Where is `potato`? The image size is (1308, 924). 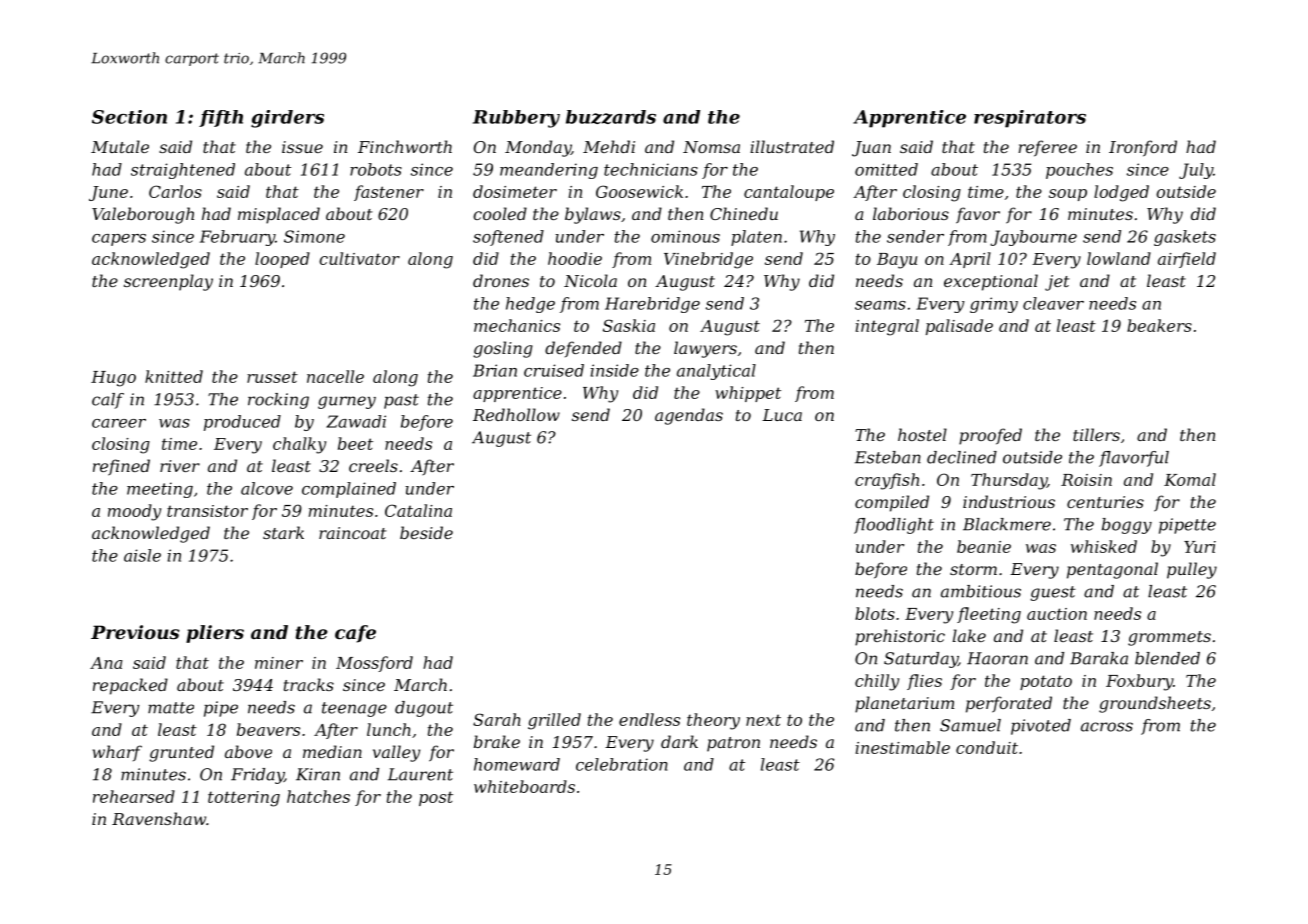
potato is located at coordinates (1046, 682).
